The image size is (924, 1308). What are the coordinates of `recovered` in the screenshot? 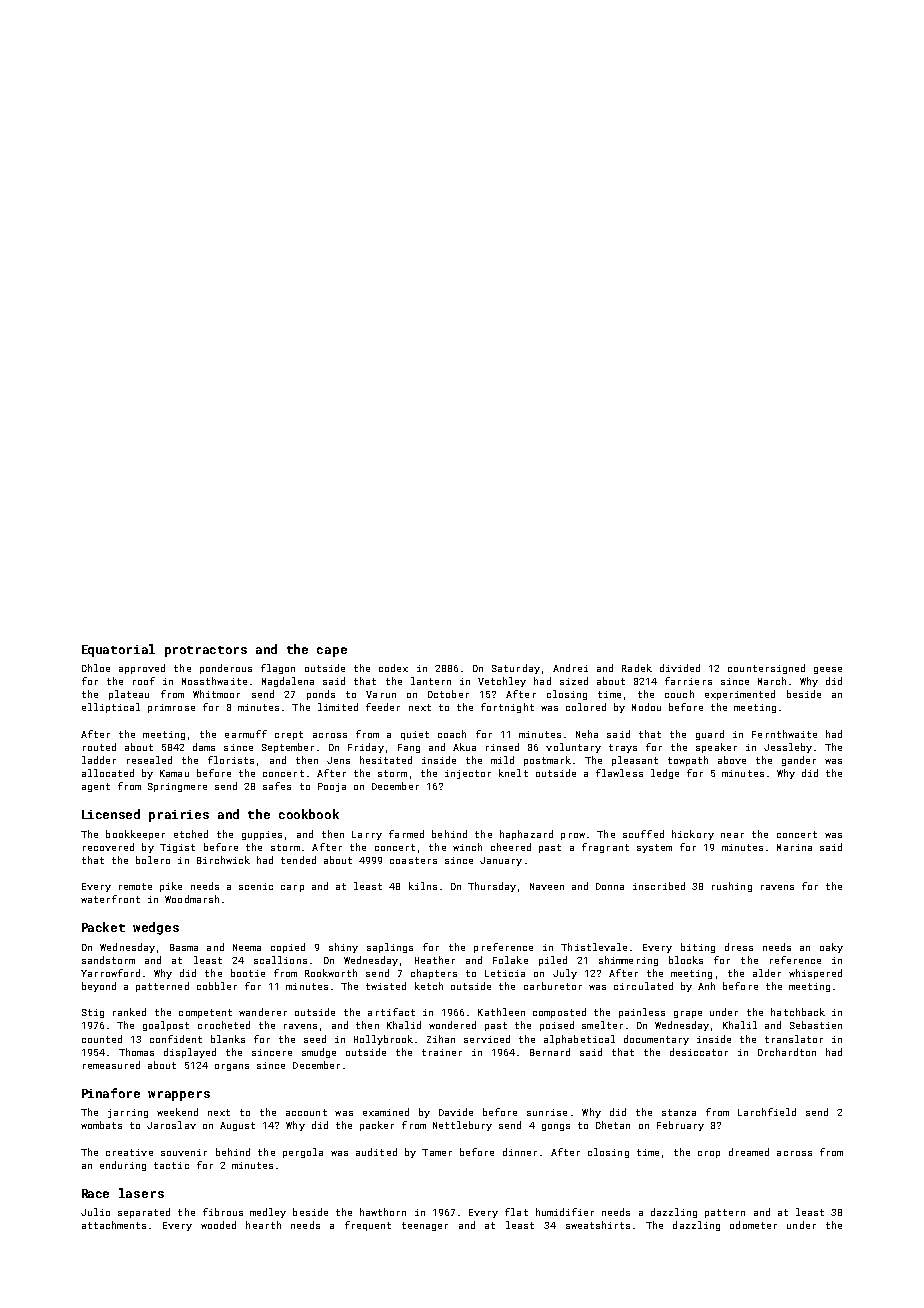 It's located at (108, 847).
